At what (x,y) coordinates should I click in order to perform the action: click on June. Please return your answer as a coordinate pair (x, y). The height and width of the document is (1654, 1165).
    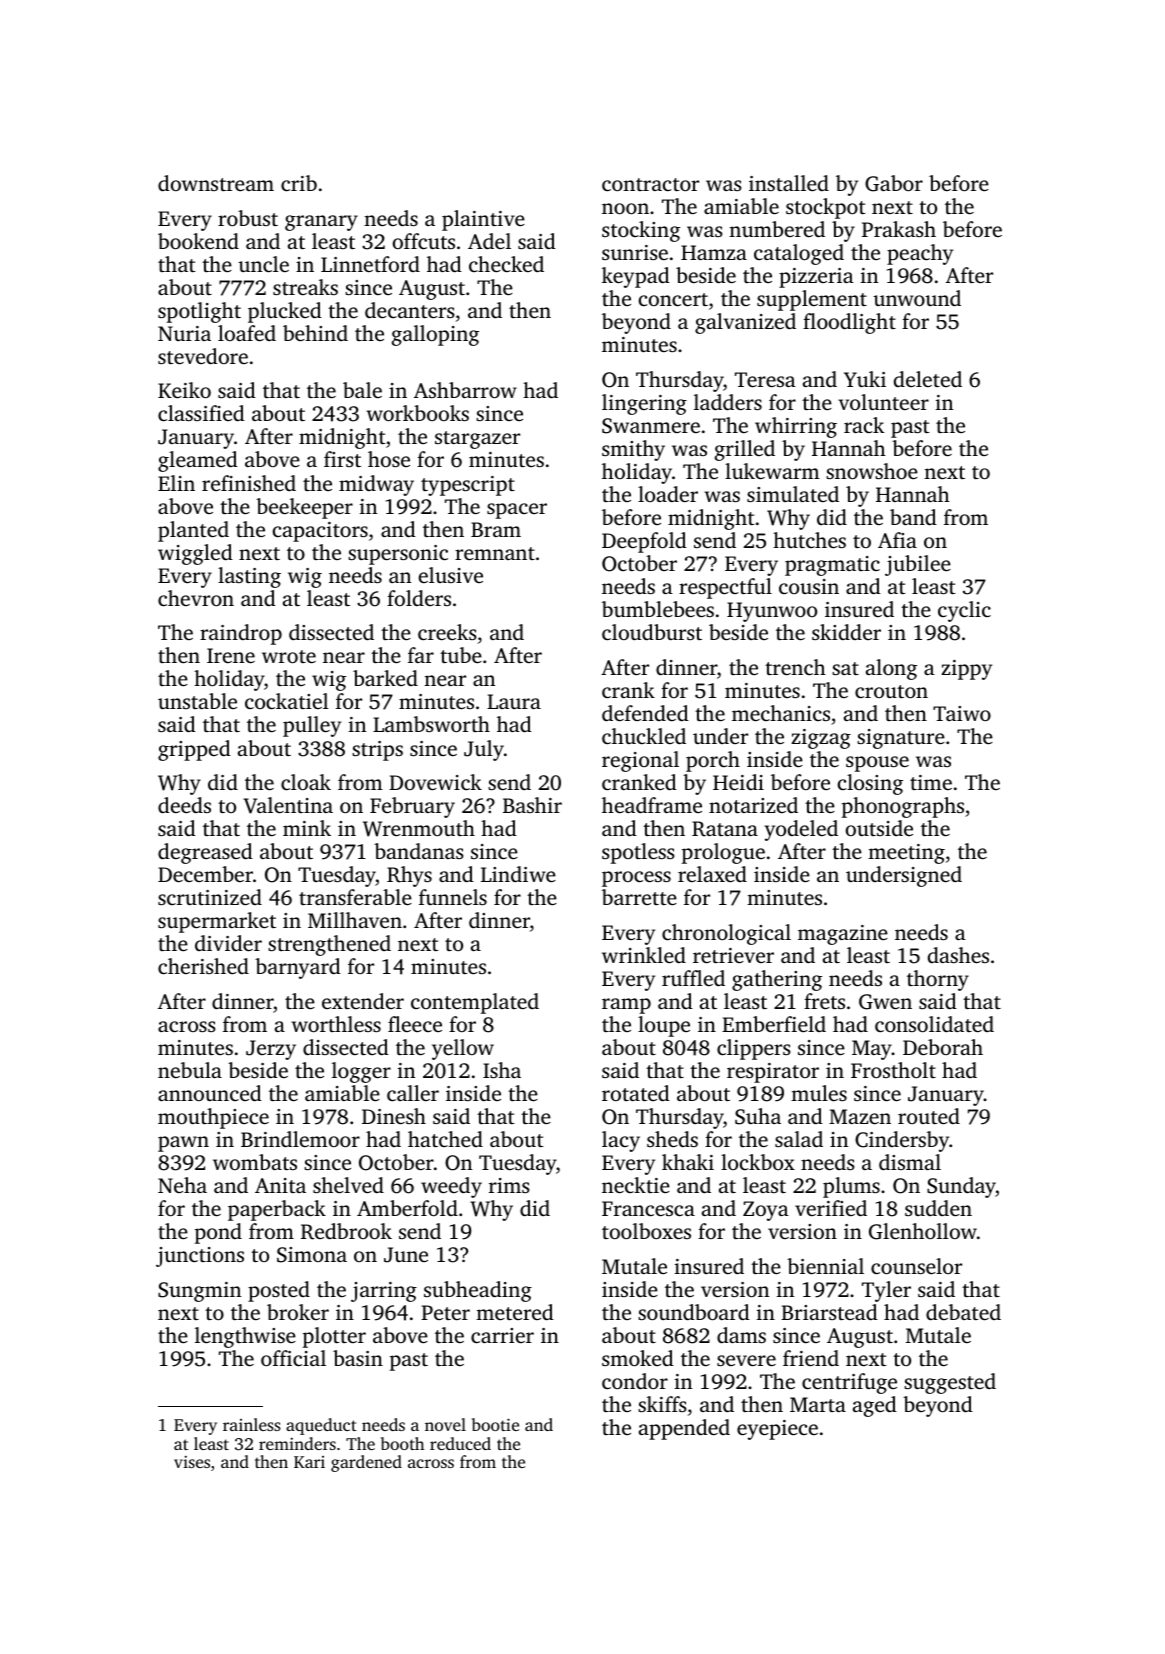
    Looking at the image, I should click on (406, 1255).
